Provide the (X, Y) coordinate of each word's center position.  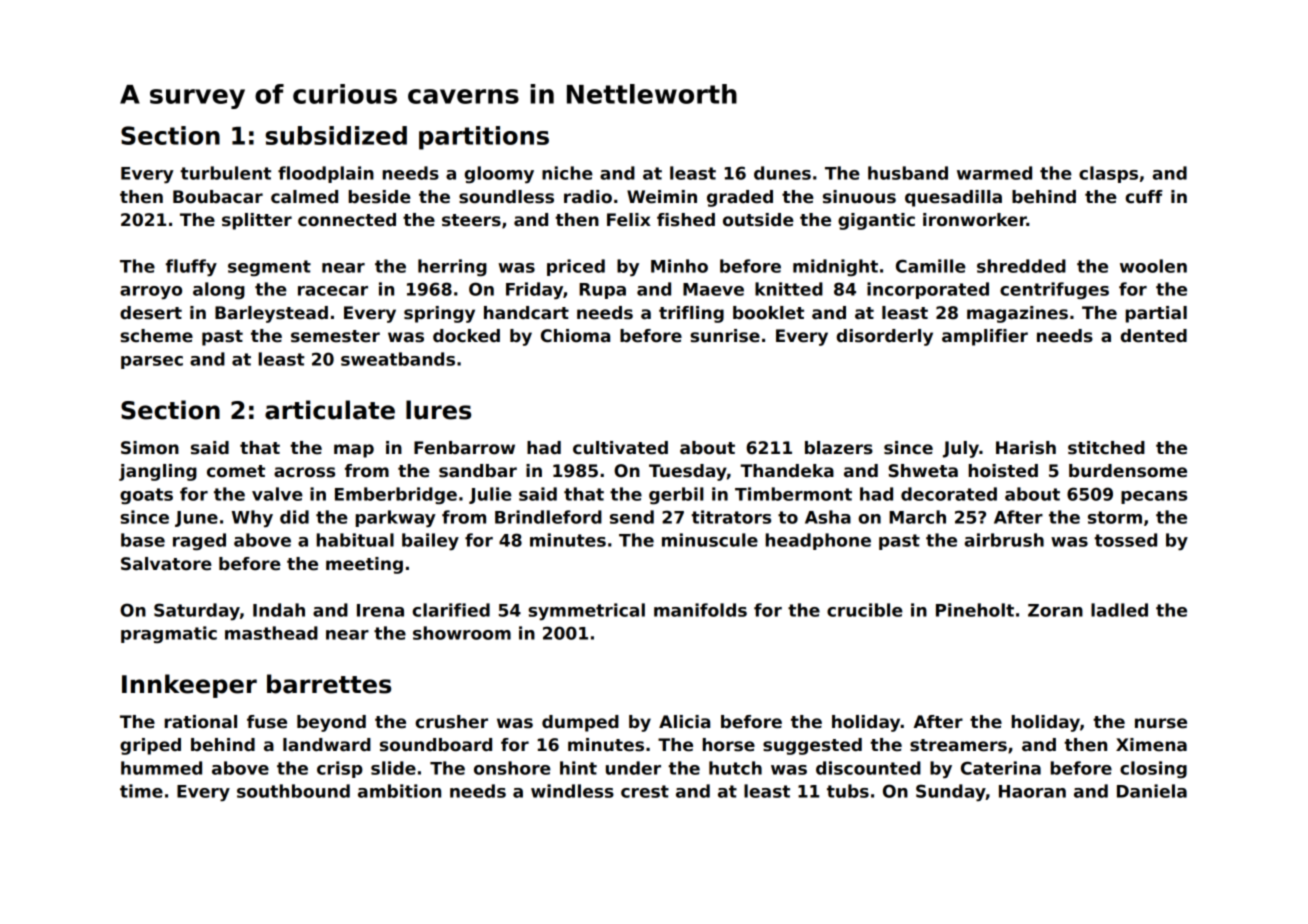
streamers (958, 745)
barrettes (329, 684)
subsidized (336, 135)
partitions (484, 138)
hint (578, 768)
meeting (364, 565)
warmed (994, 173)
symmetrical (586, 612)
